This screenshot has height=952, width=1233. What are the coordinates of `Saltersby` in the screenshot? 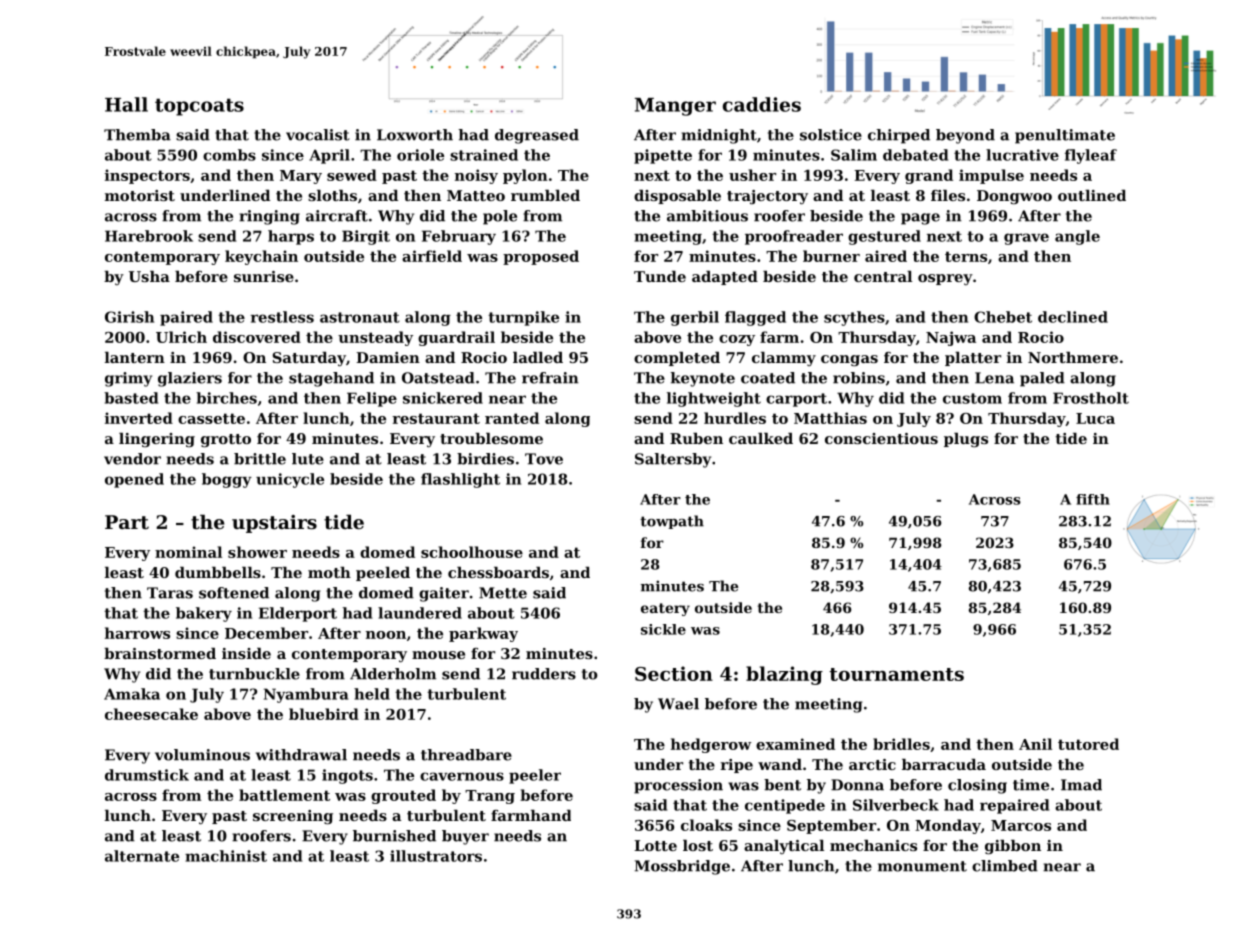 It's located at (673, 460).
